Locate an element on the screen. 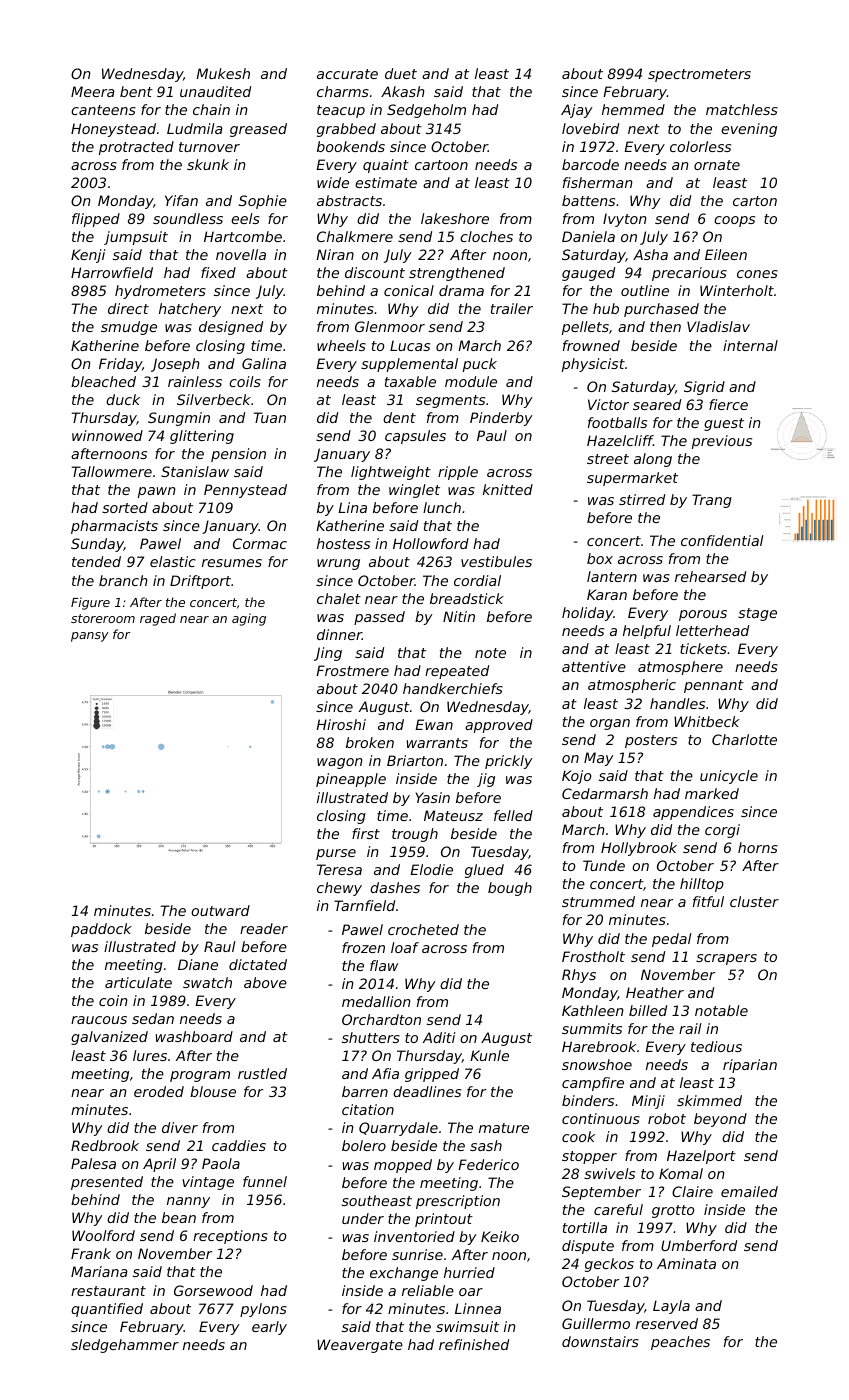 Image resolution: width=849 pixels, height=1400 pixels. hurried is located at coordinates (469, 1272).
